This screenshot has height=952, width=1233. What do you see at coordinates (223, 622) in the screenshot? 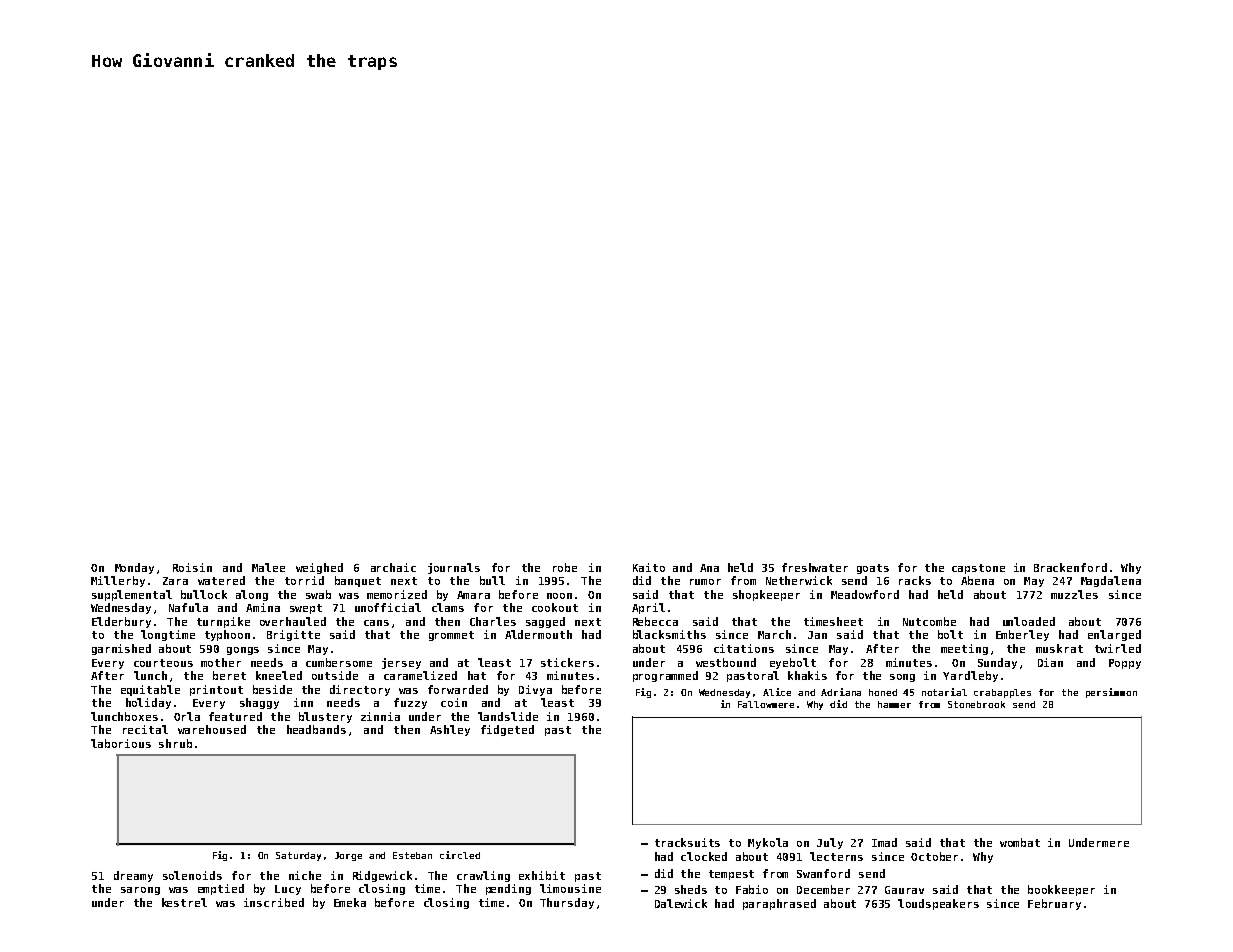
I see `turnpike` at bounding box center [223, 622].
